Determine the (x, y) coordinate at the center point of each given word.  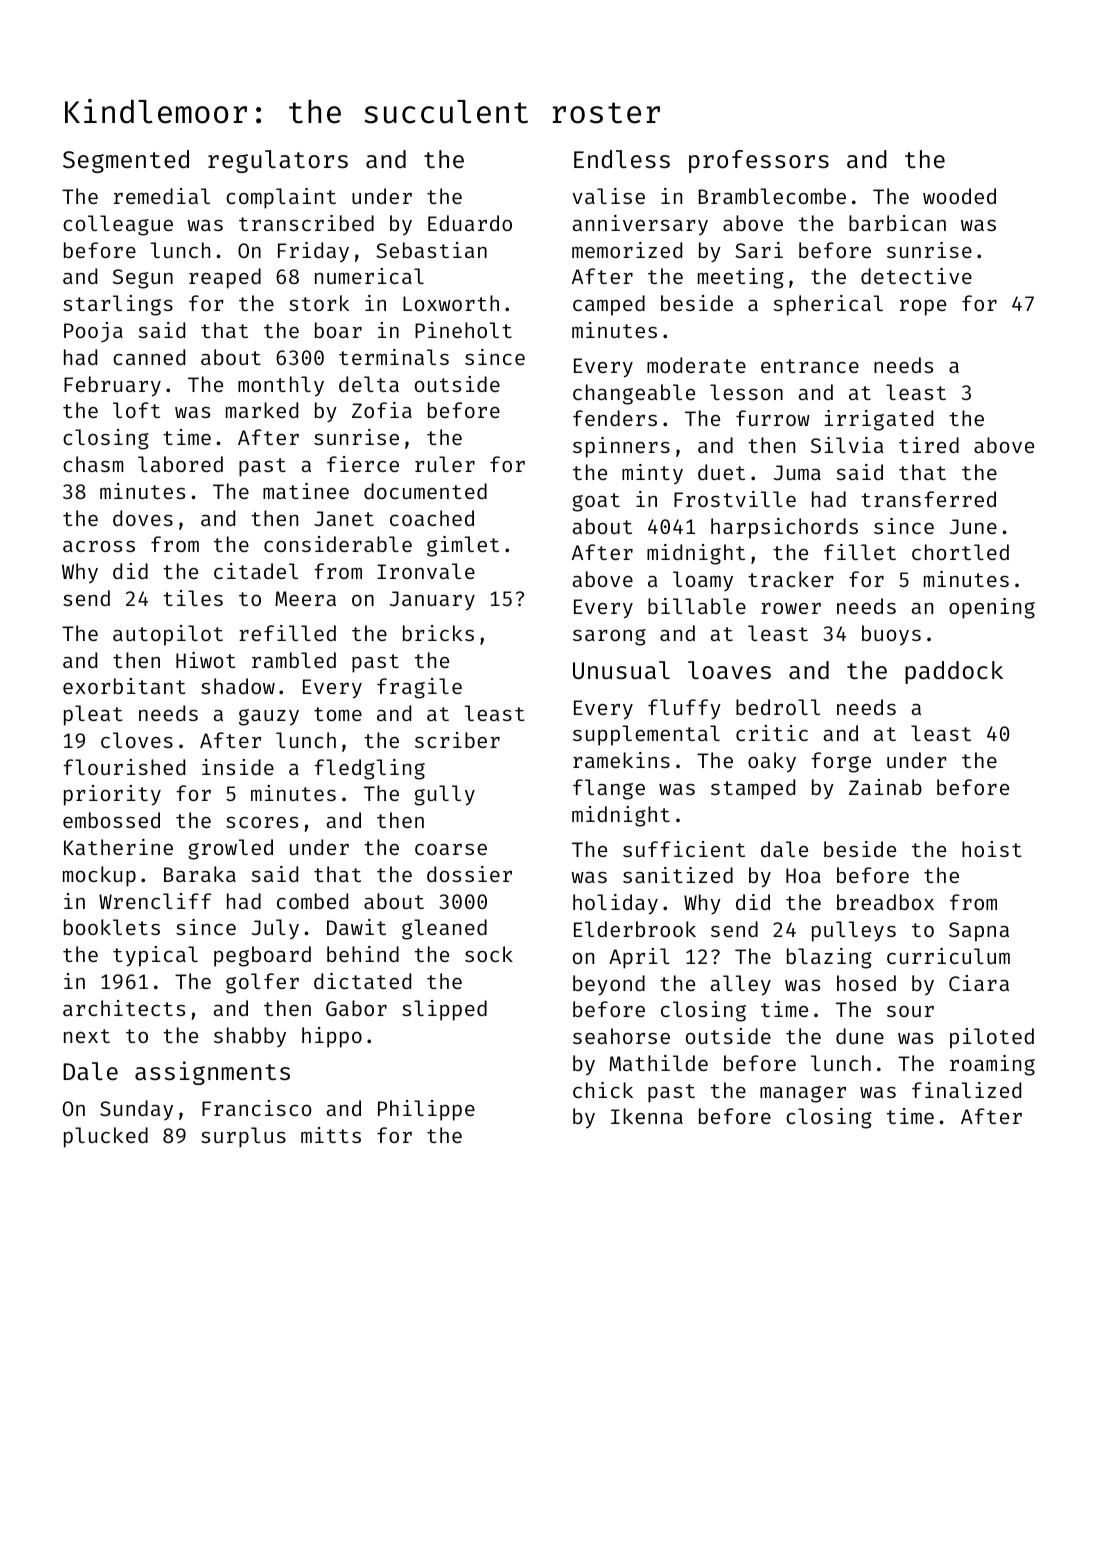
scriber (457, 740)
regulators (278, 161)
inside (238, 767)
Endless (622, 159)
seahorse (621, 1036)
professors (759, 161)
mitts (331, 1135)
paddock (954, 672)
